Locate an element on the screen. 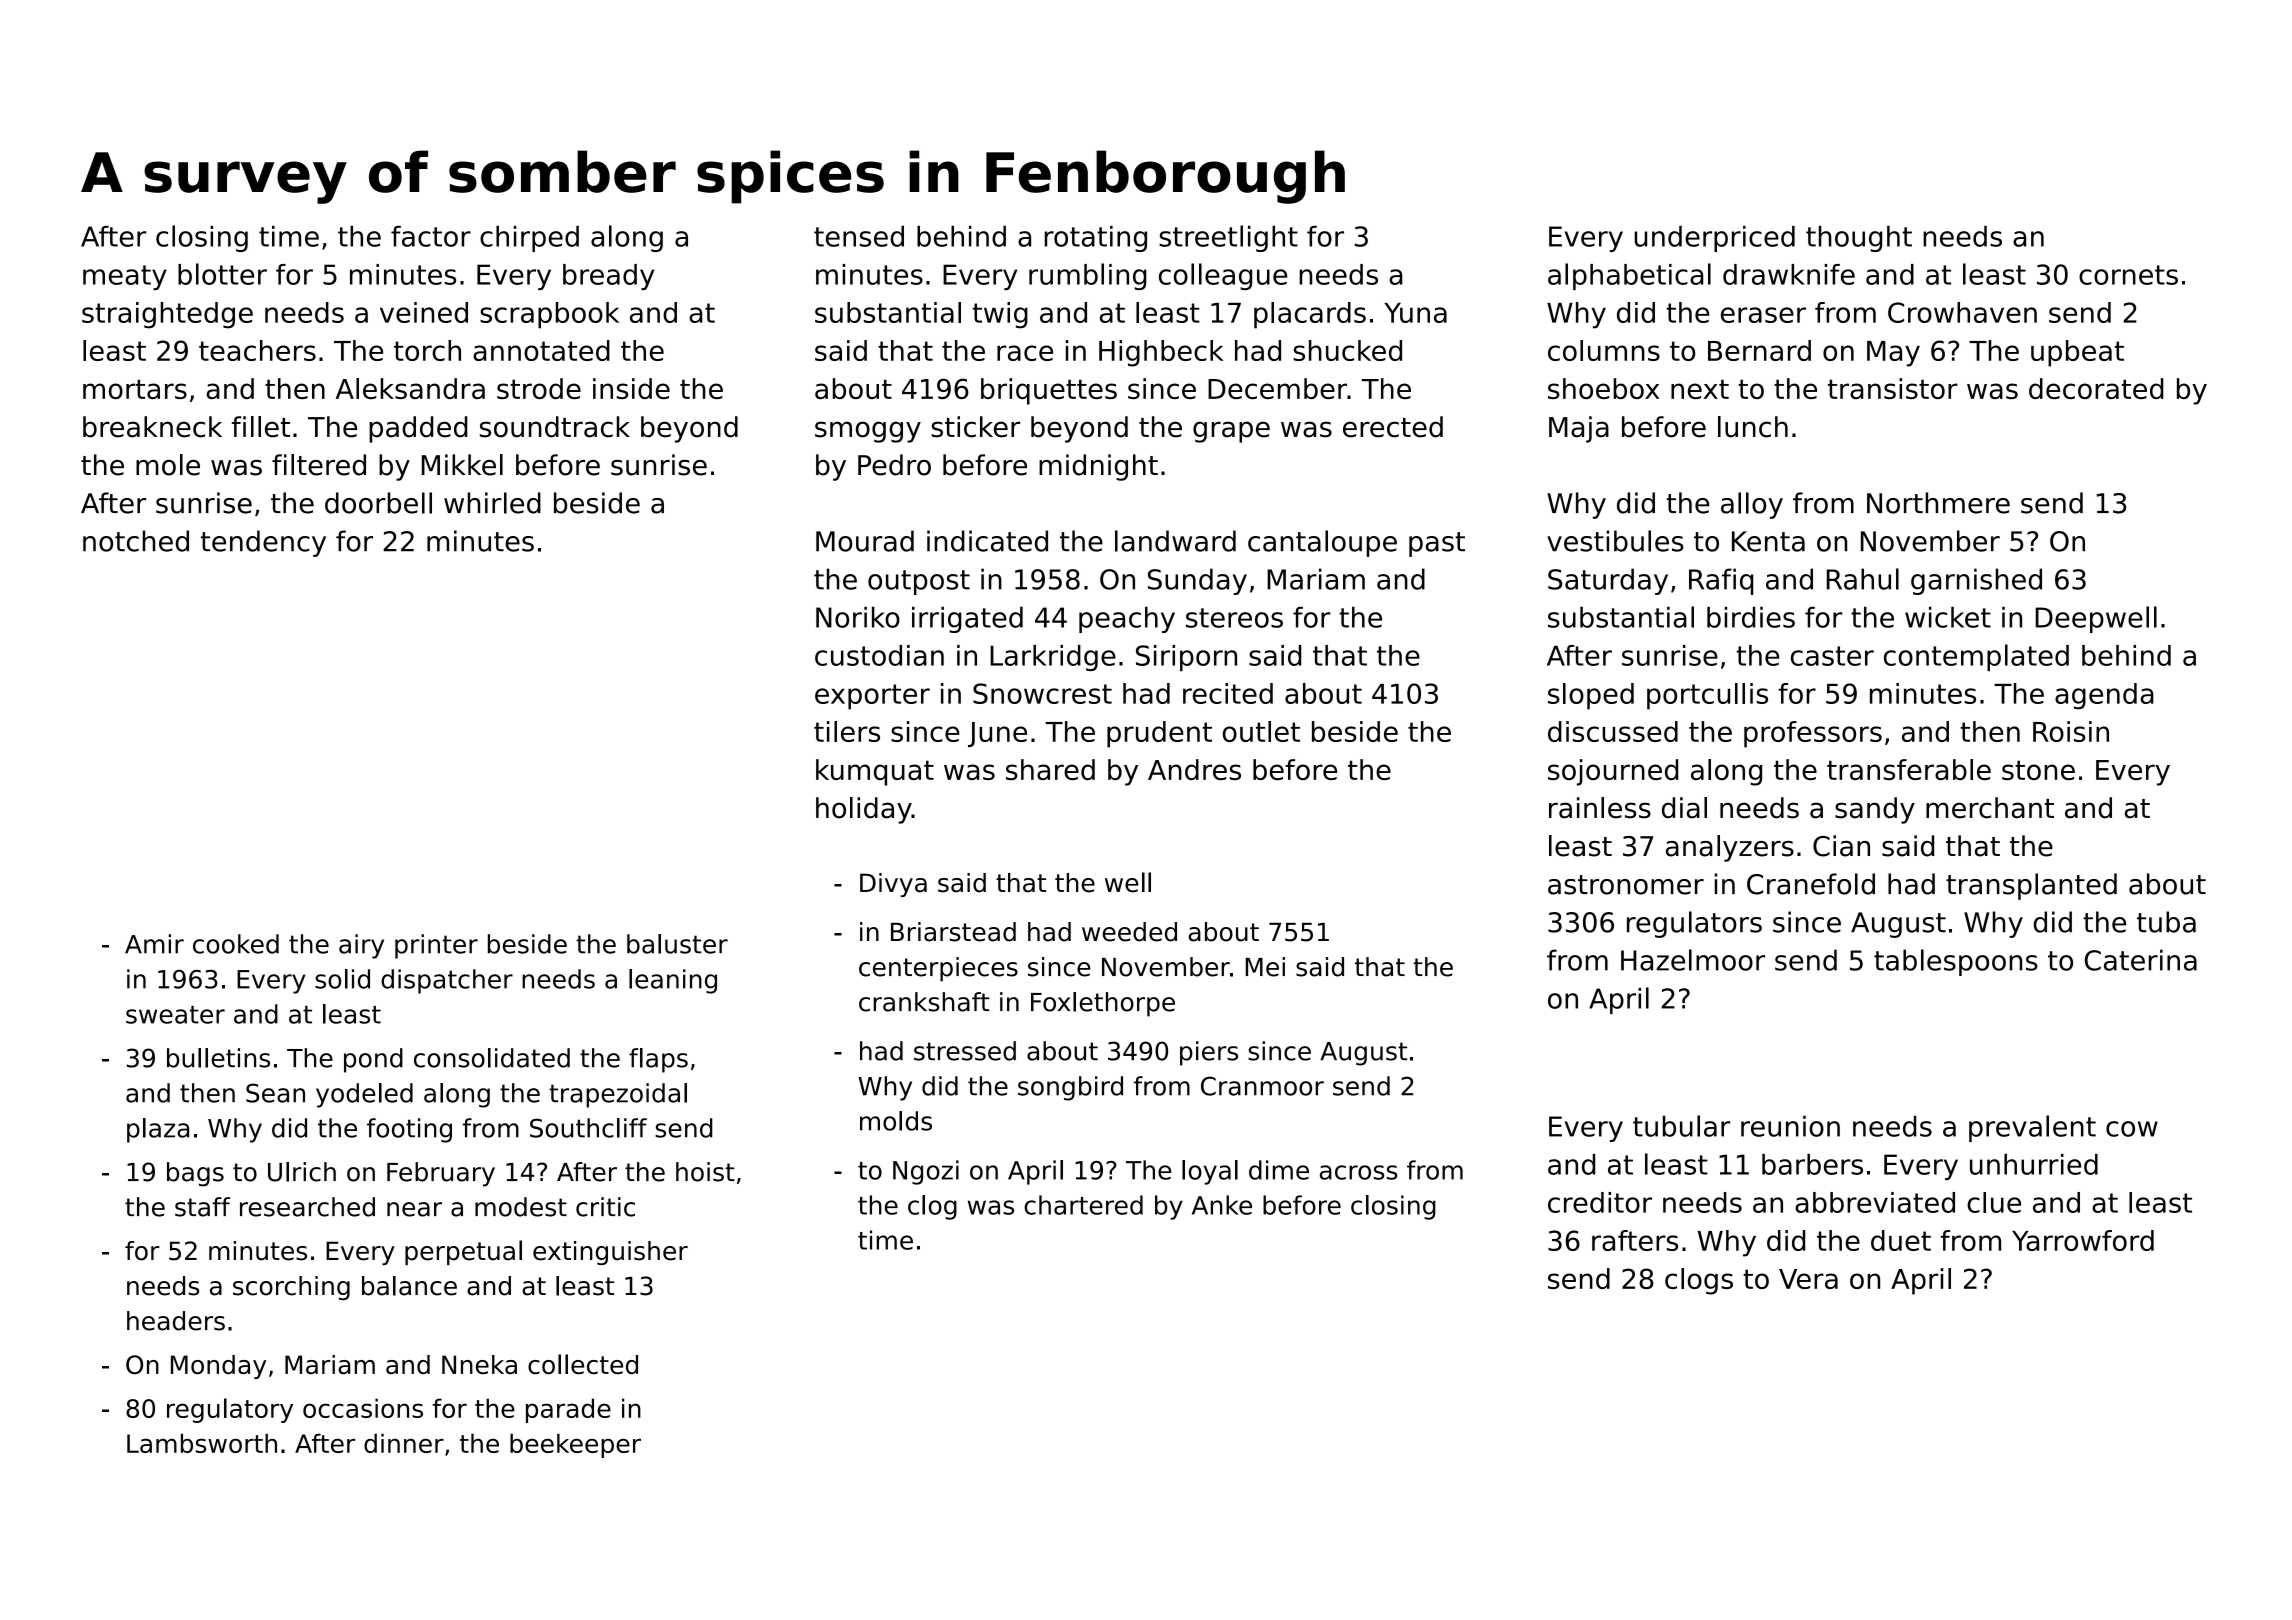 The image size is (2292, 1620). Divya is located at coordinates (893, 885).
